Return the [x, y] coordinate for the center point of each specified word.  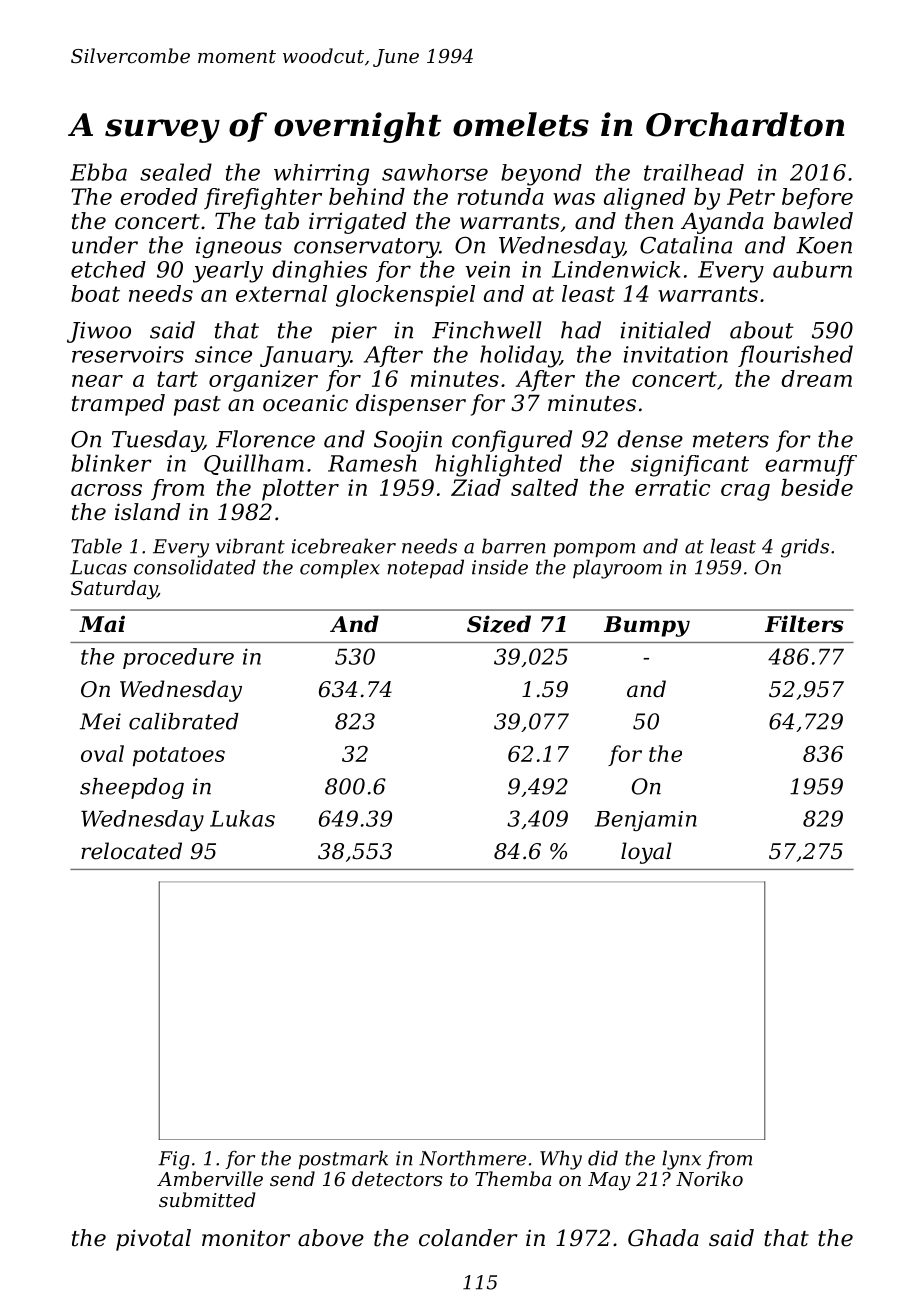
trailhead [694, 172]
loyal [646, 853]
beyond [541, 175]
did [603, 1158]
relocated [131, 851]
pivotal [153, 1240]
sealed [176, 172]
